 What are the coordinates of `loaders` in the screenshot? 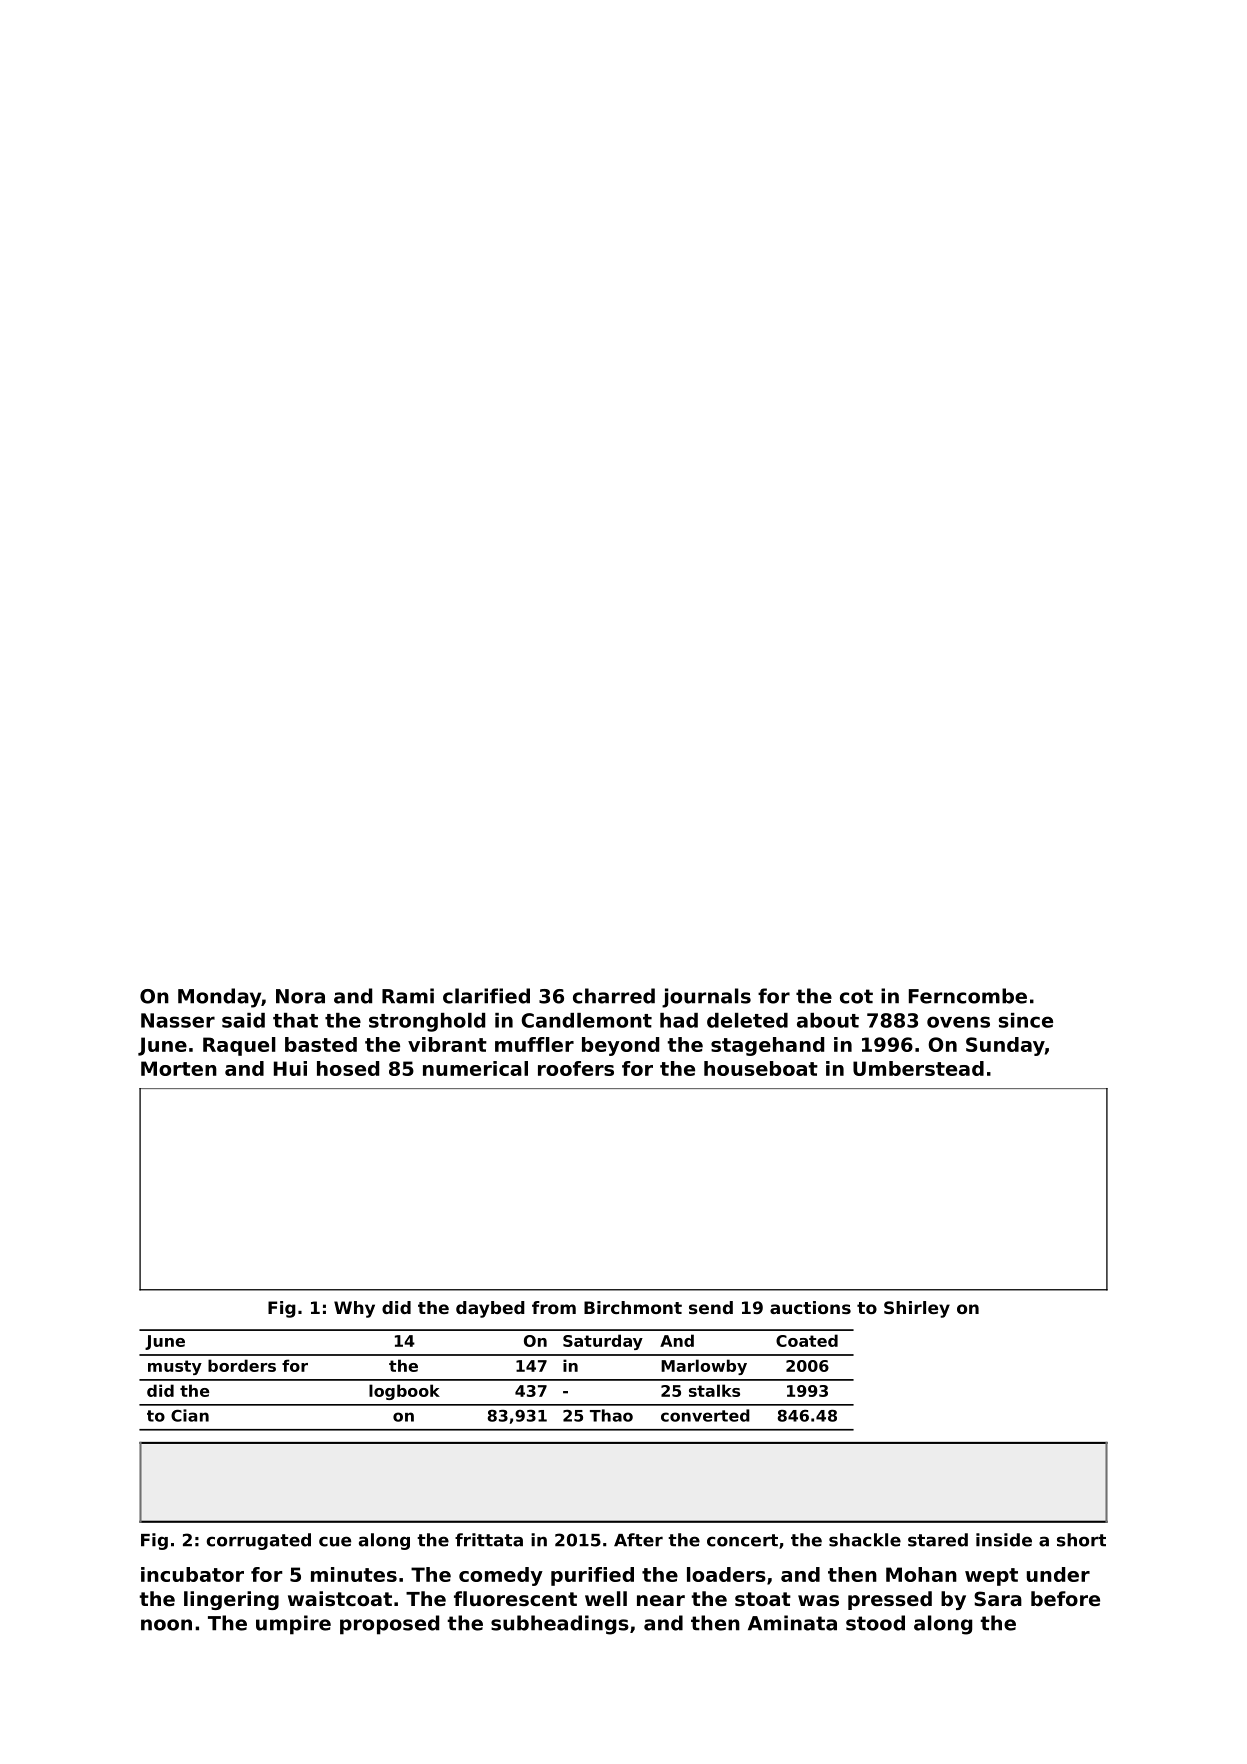 It's located at (726, 1574).
